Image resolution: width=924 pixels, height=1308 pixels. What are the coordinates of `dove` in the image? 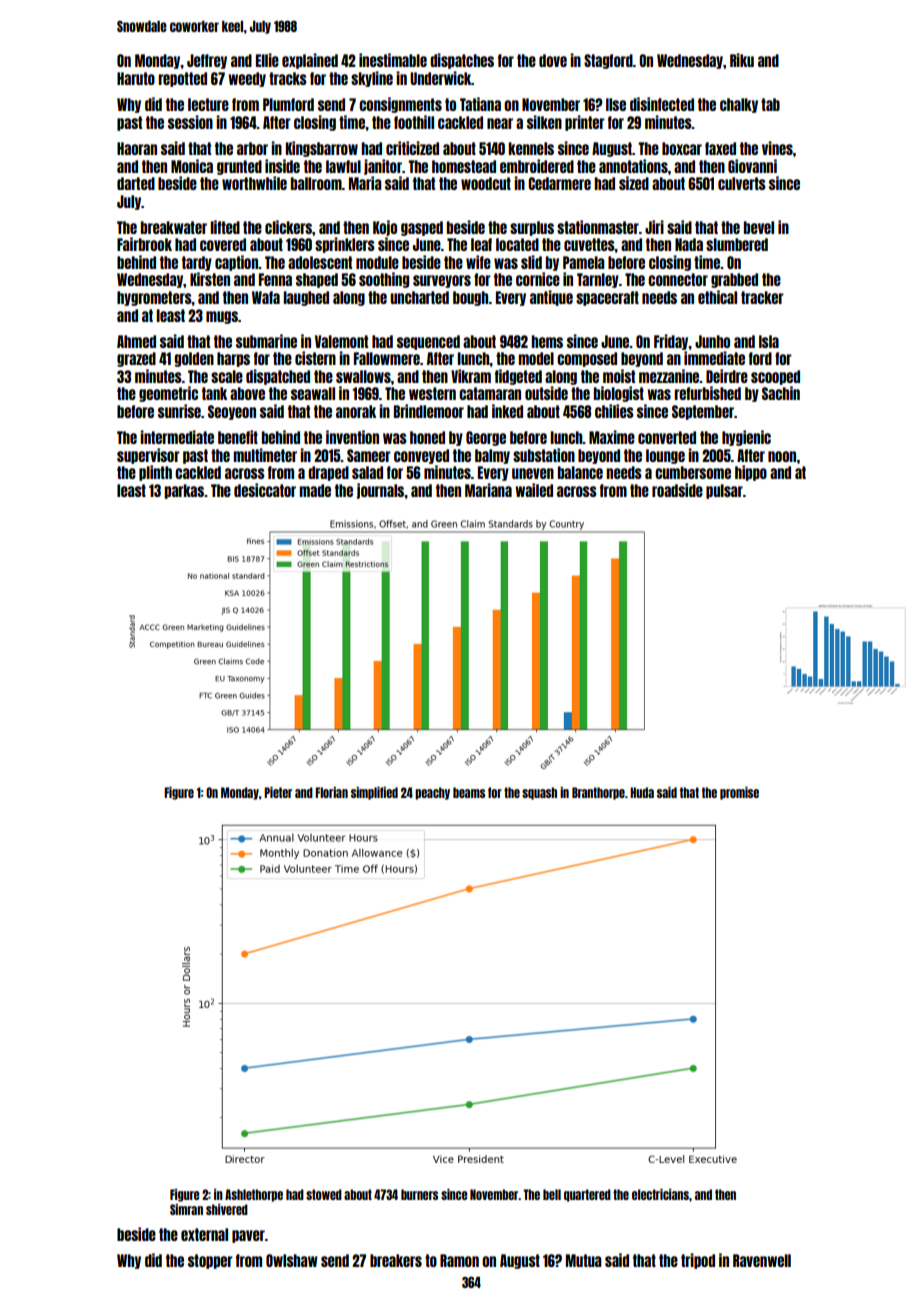 It's located at (553, 60).
